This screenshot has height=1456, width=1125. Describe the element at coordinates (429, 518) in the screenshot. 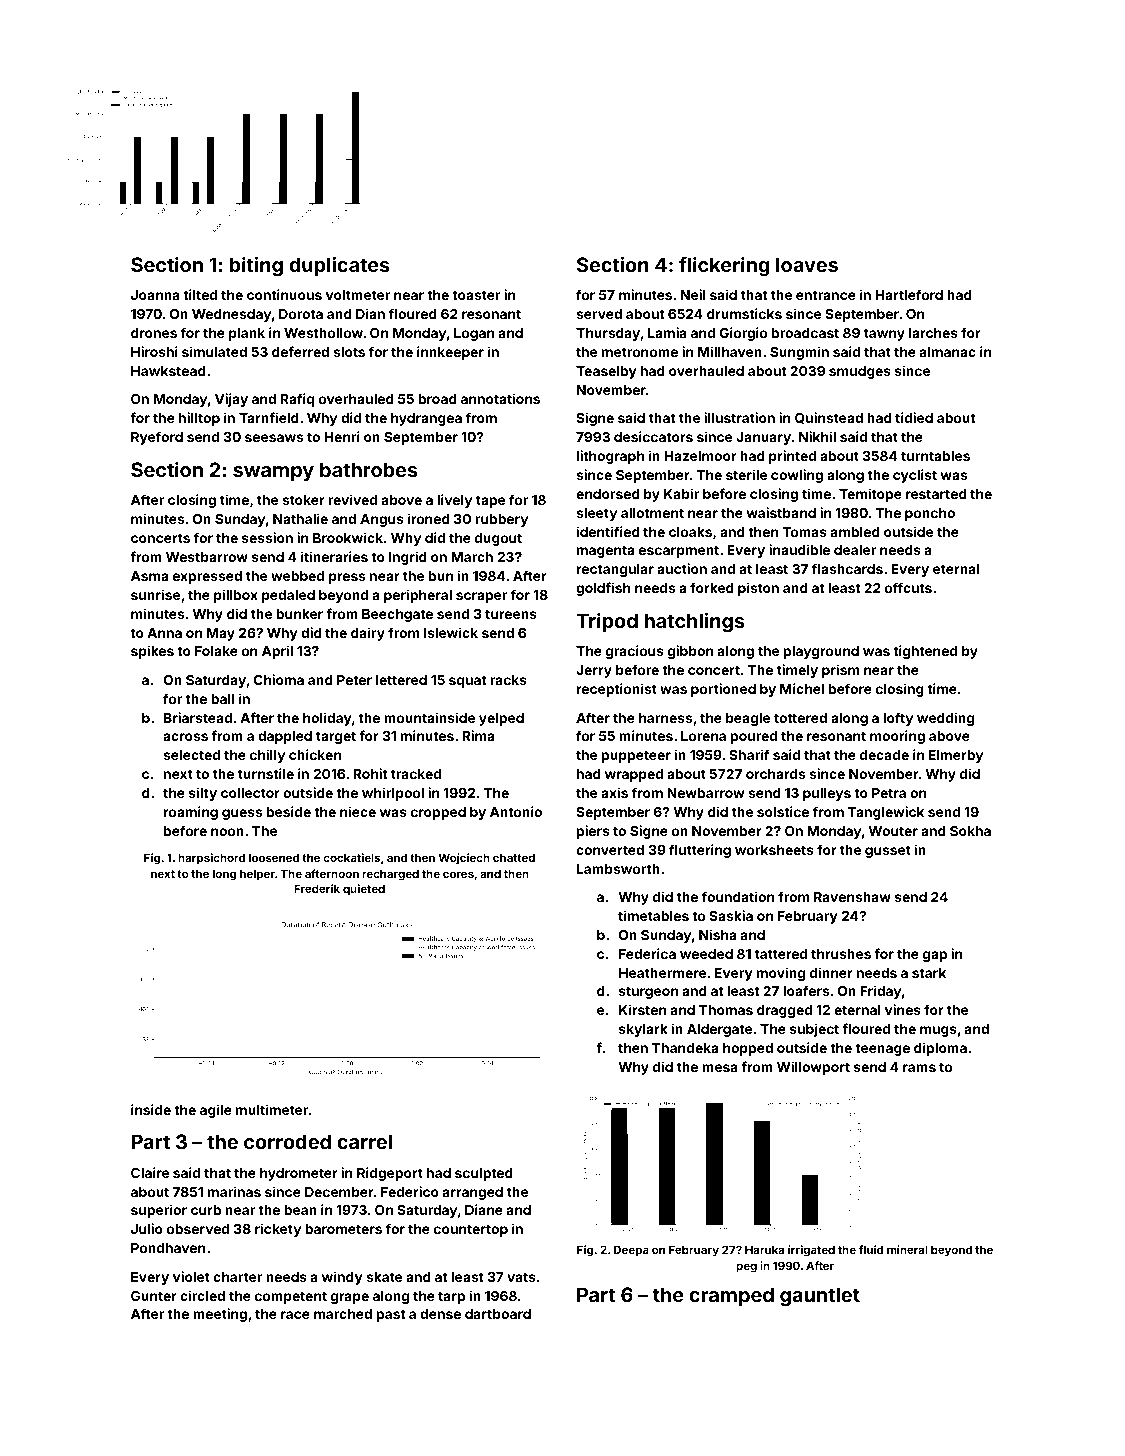

I see `ironed` at that location.
